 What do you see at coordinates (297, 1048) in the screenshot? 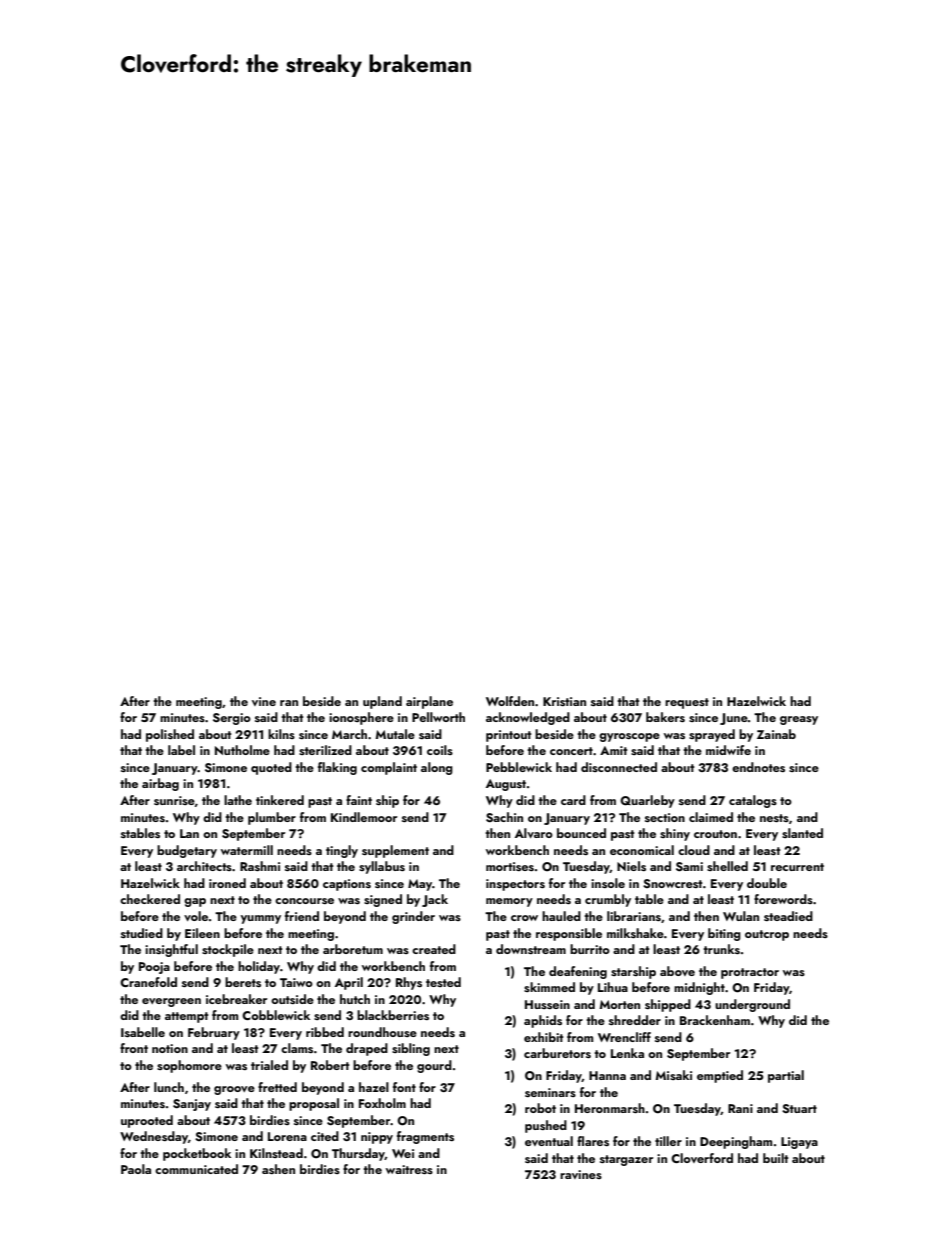
I see `clams` at bounding box center [297, 1048].
